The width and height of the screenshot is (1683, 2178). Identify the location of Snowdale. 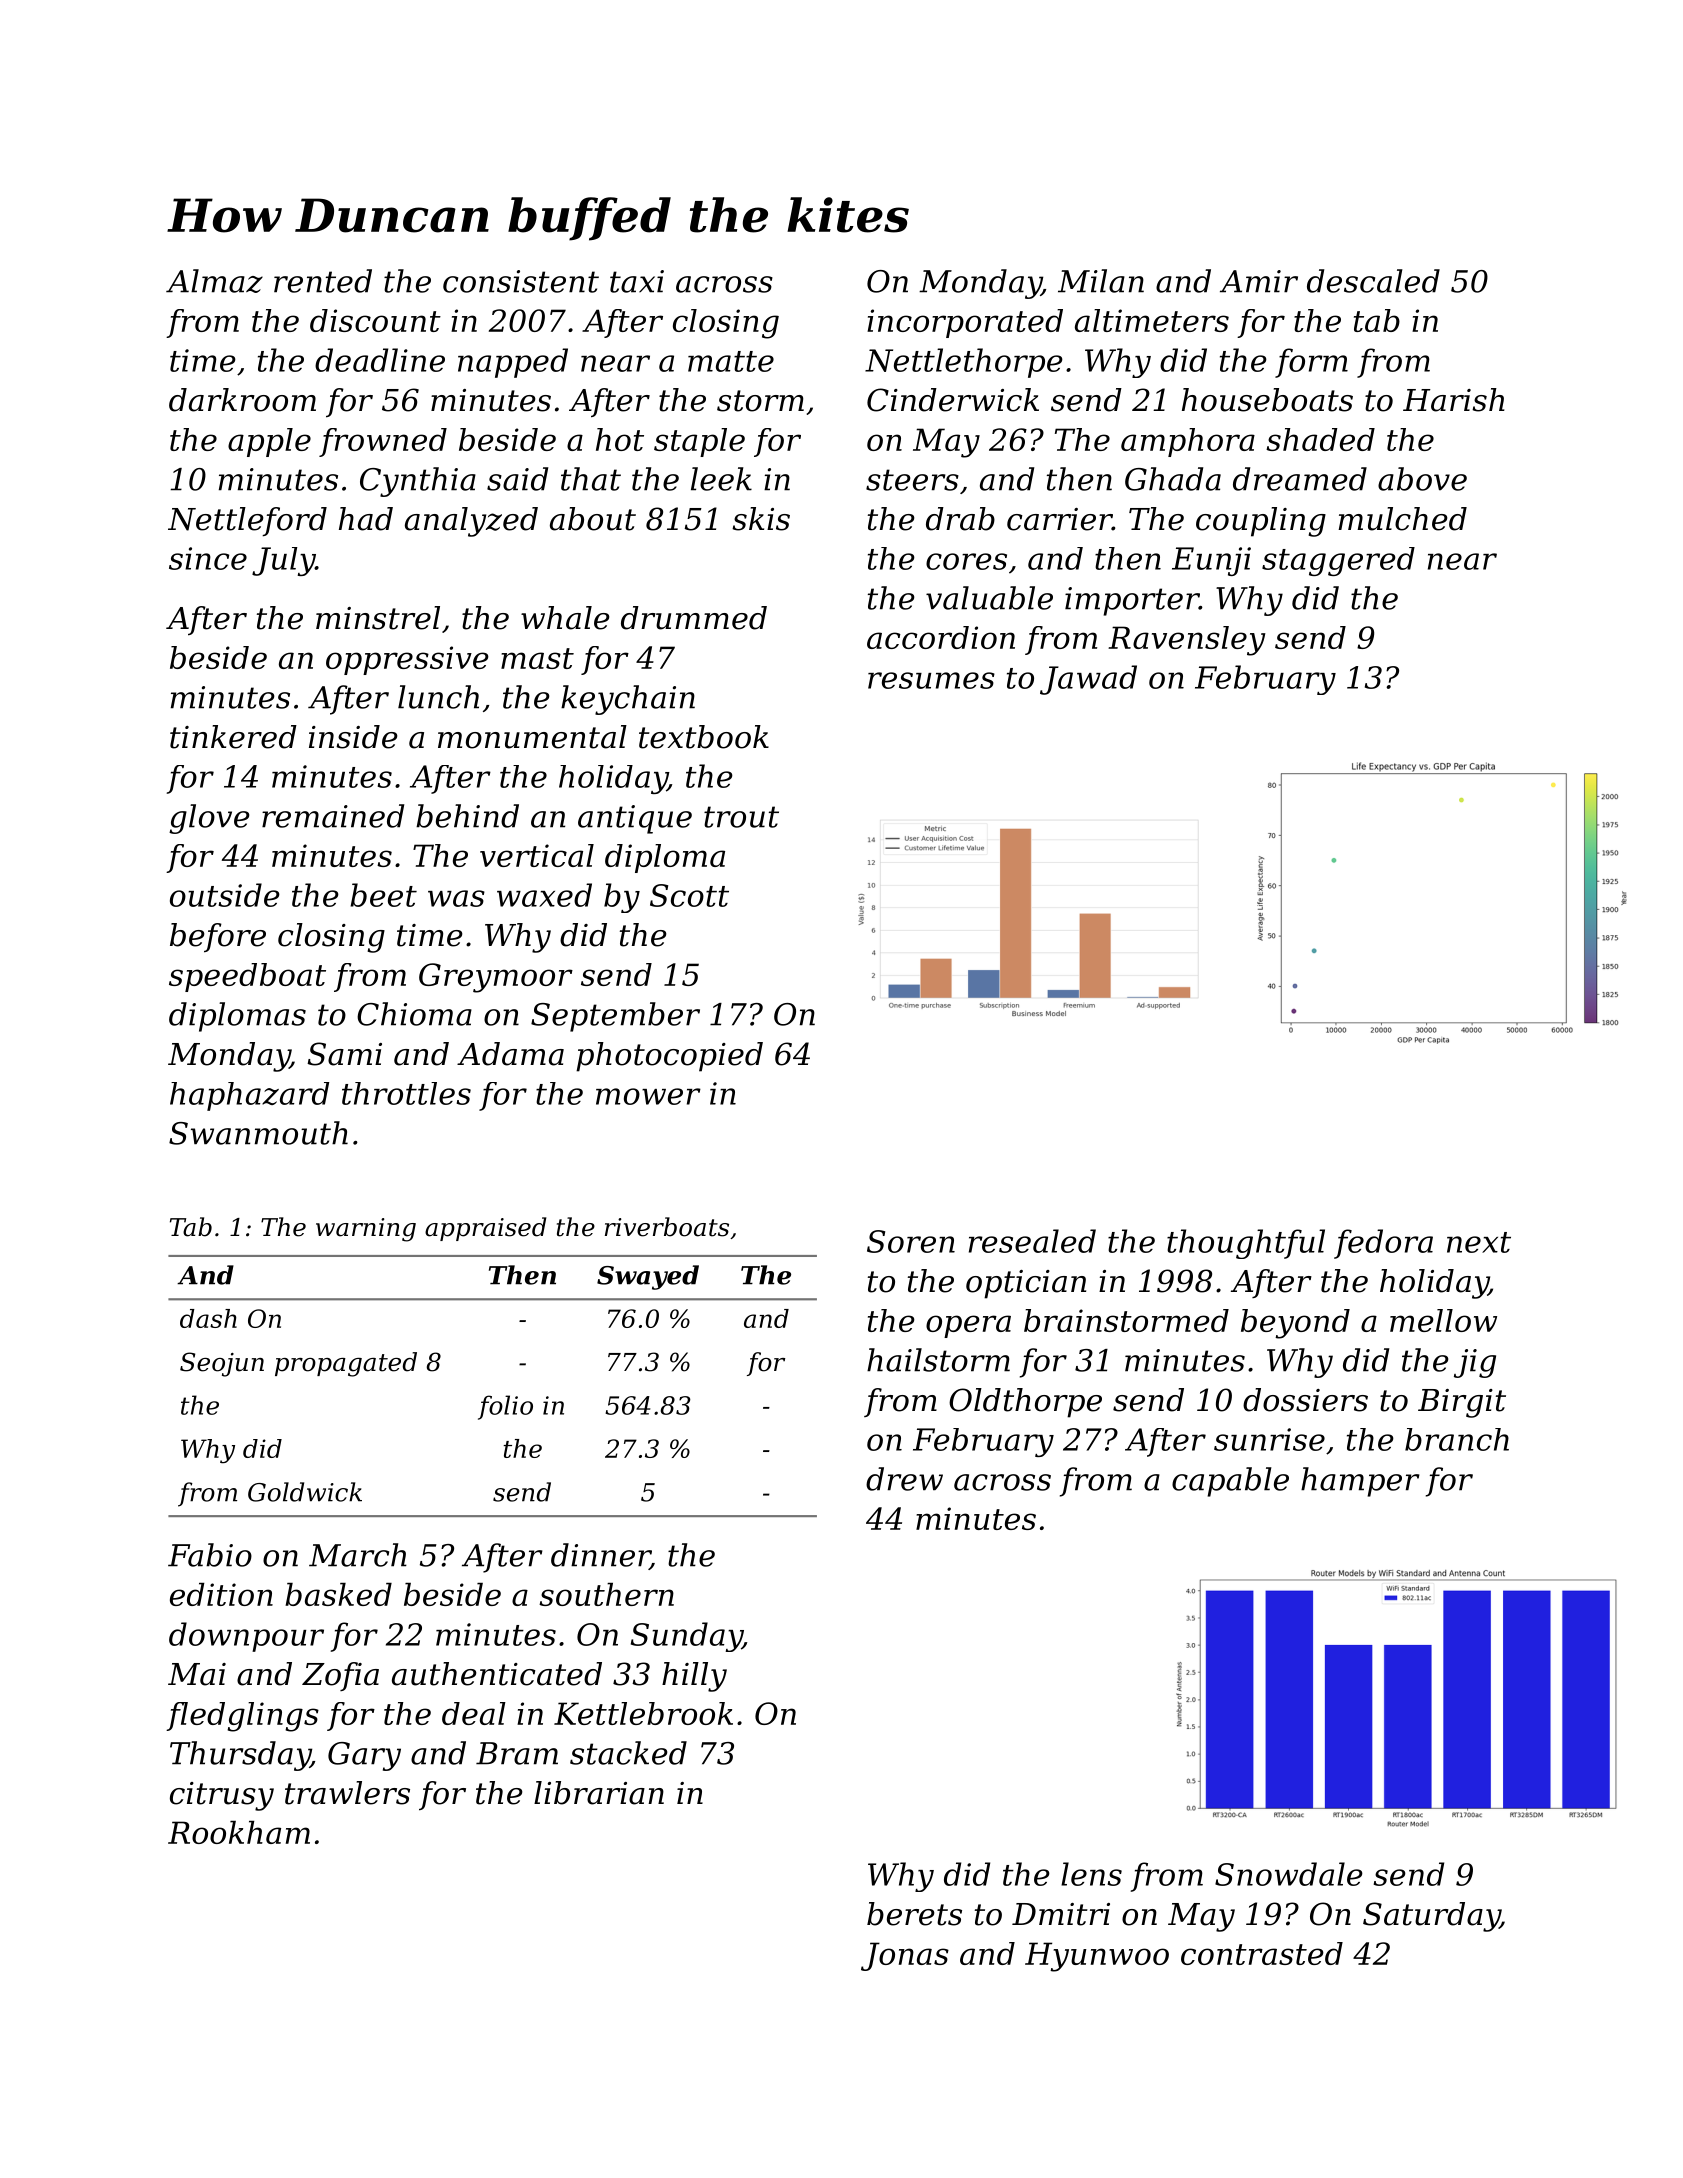
(1289, 1874).
